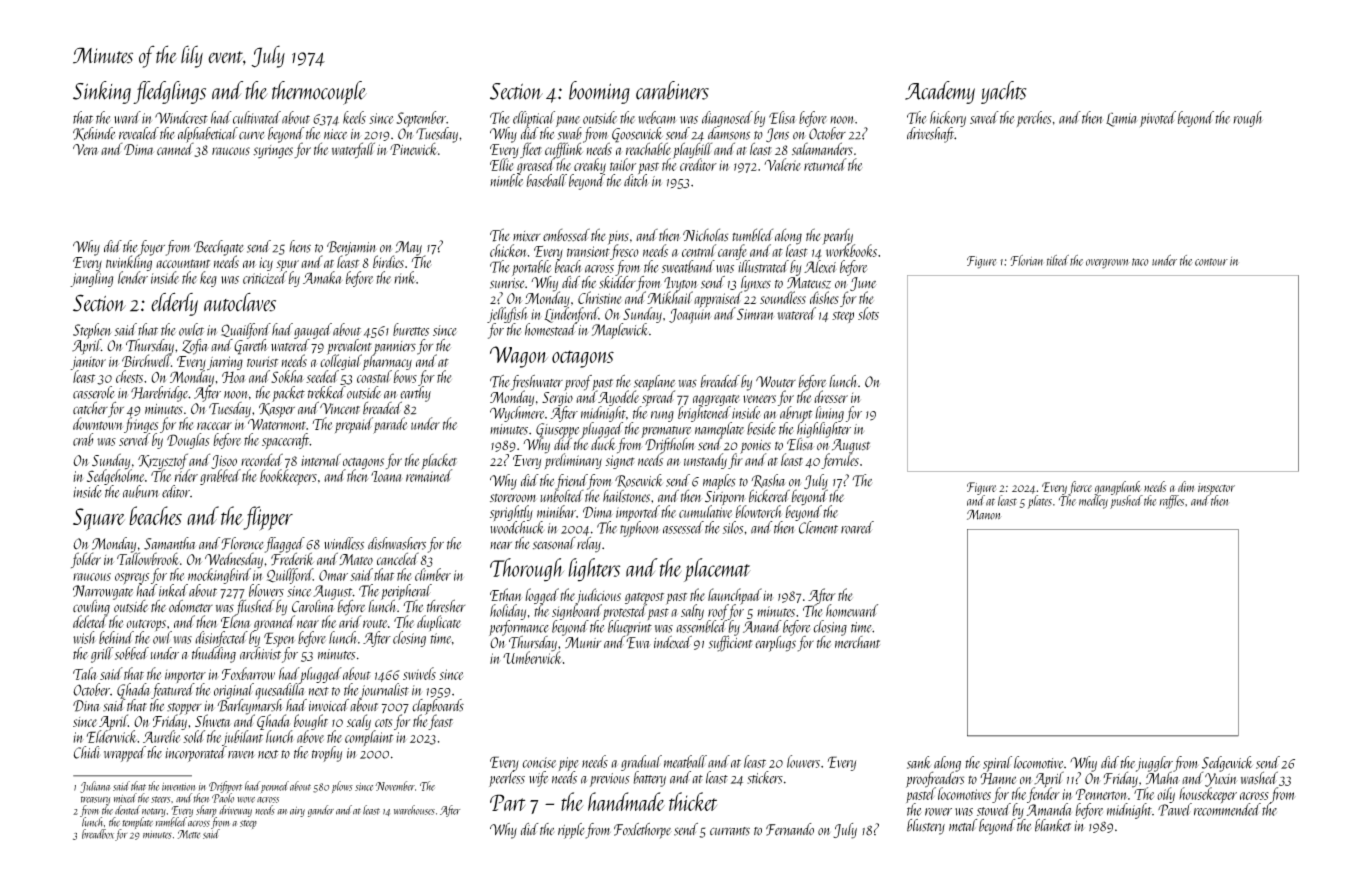  Describe the element at coordinates (189, 834) in the screenshot. I see `Mette` at that location.
